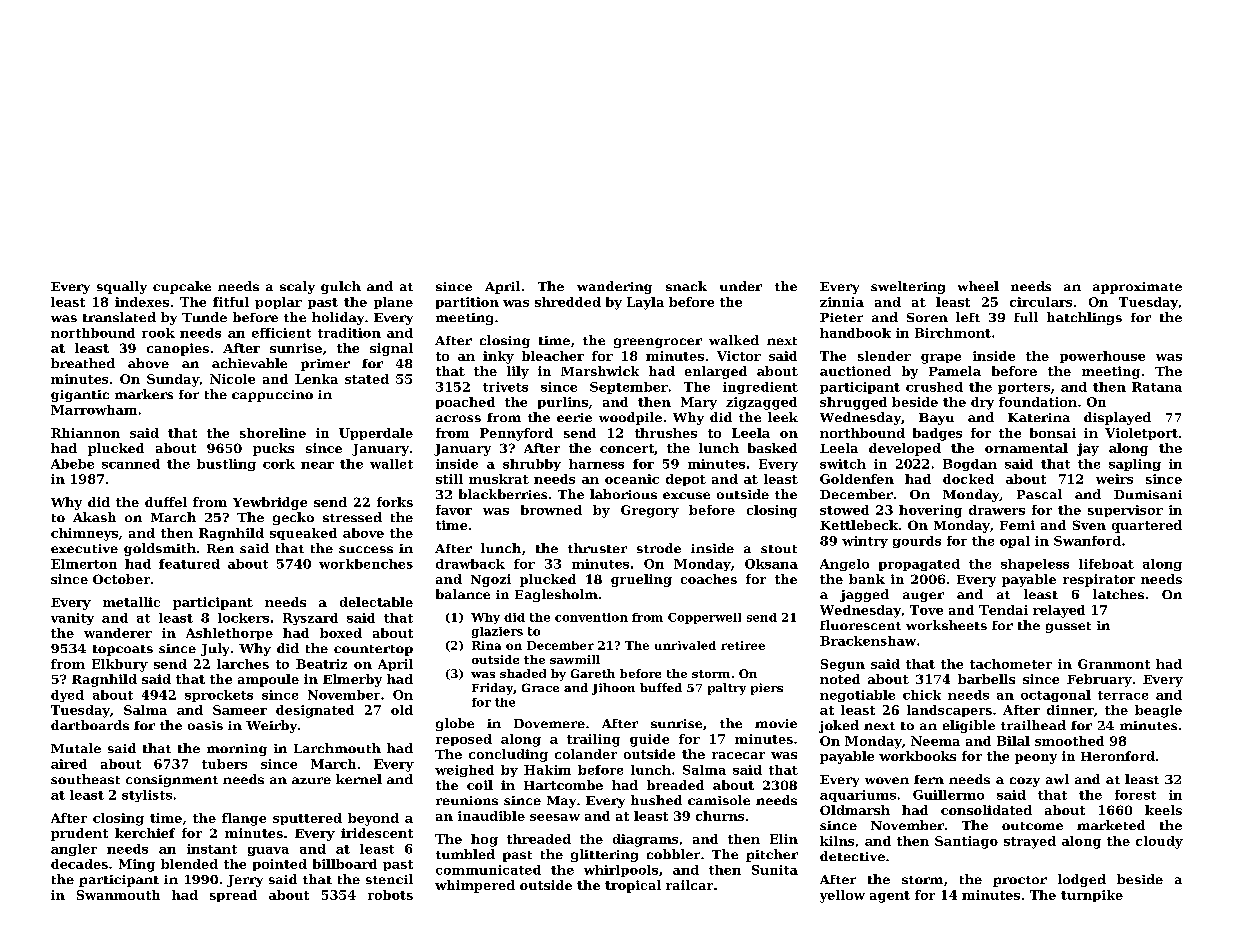 The image size is (1233, 952). I want to click on Dumisani, so click(1148, 494).
